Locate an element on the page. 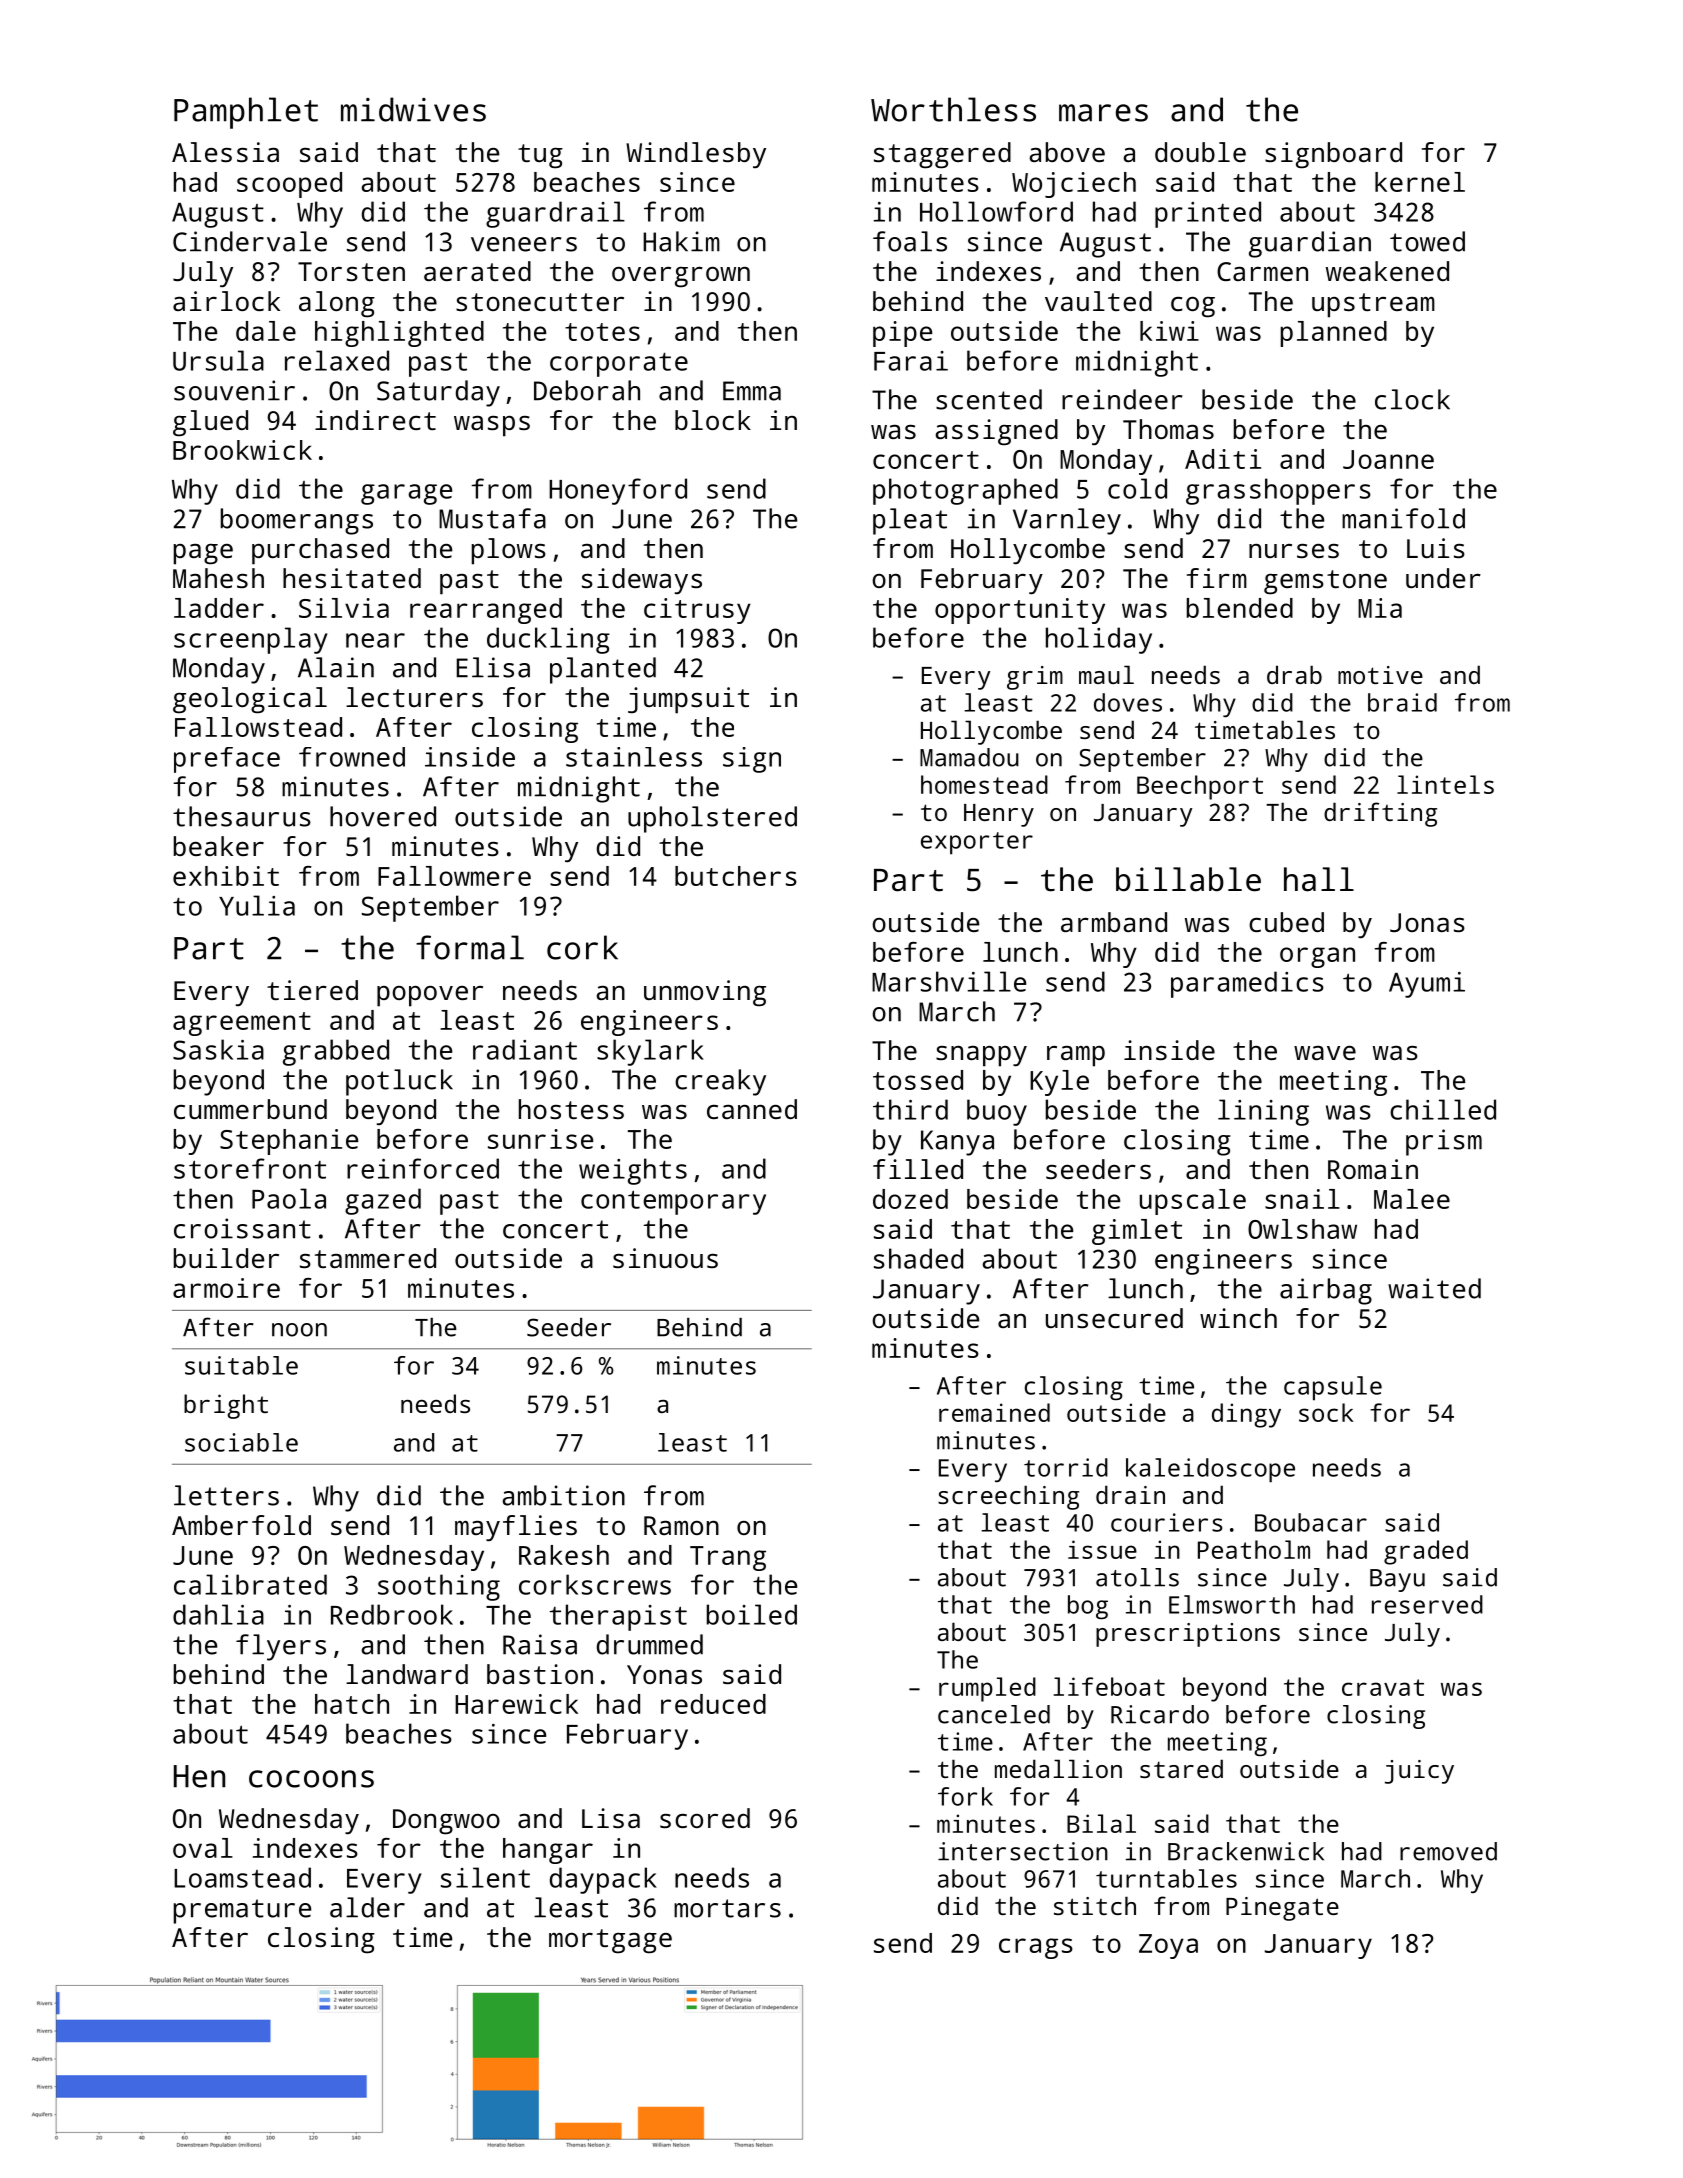 This page has height=2178, width=1683. upscale is located at coordinates (1193, 1202).
